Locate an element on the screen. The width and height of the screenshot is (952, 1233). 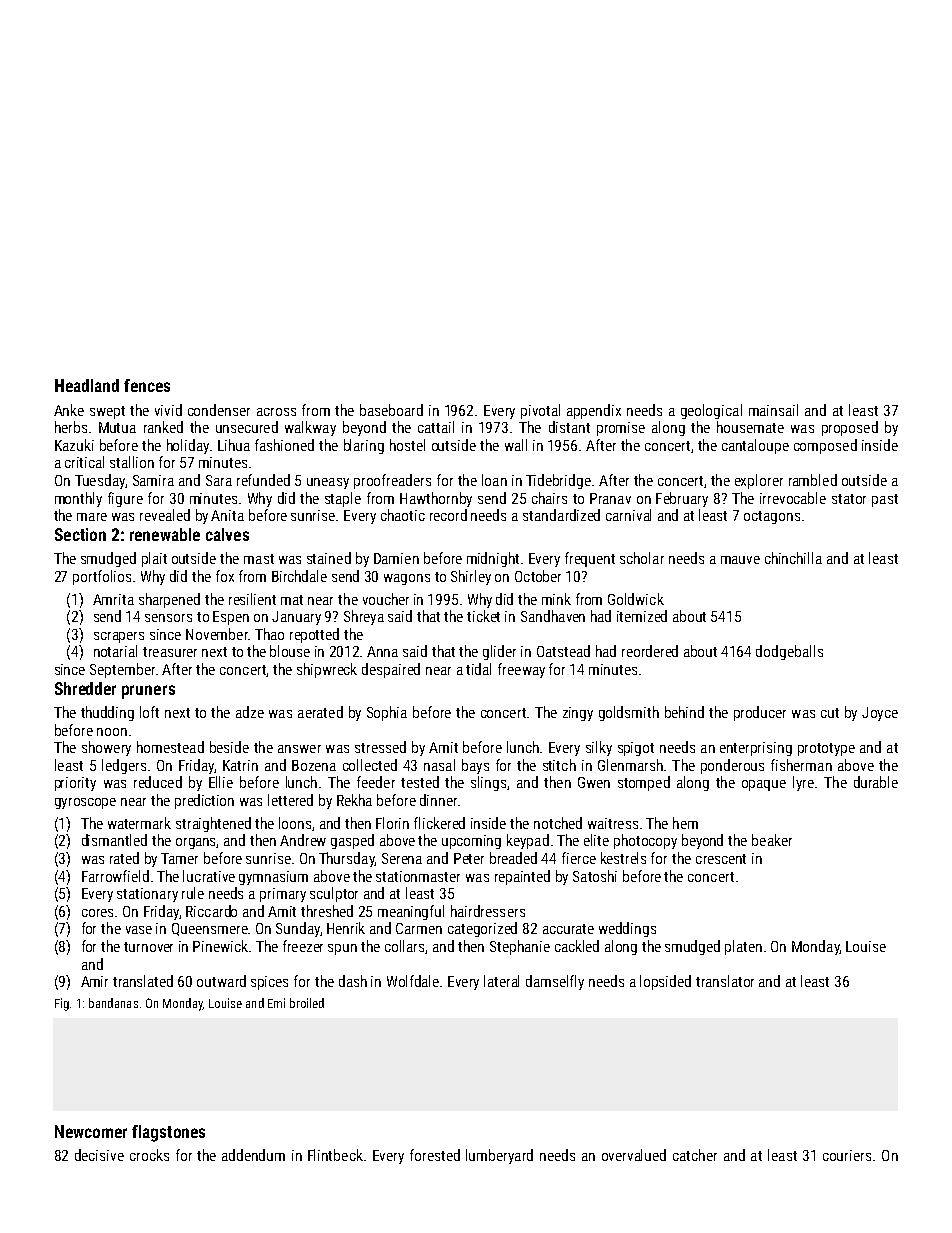
Wolfdale is located at coordinates (413, 981).
